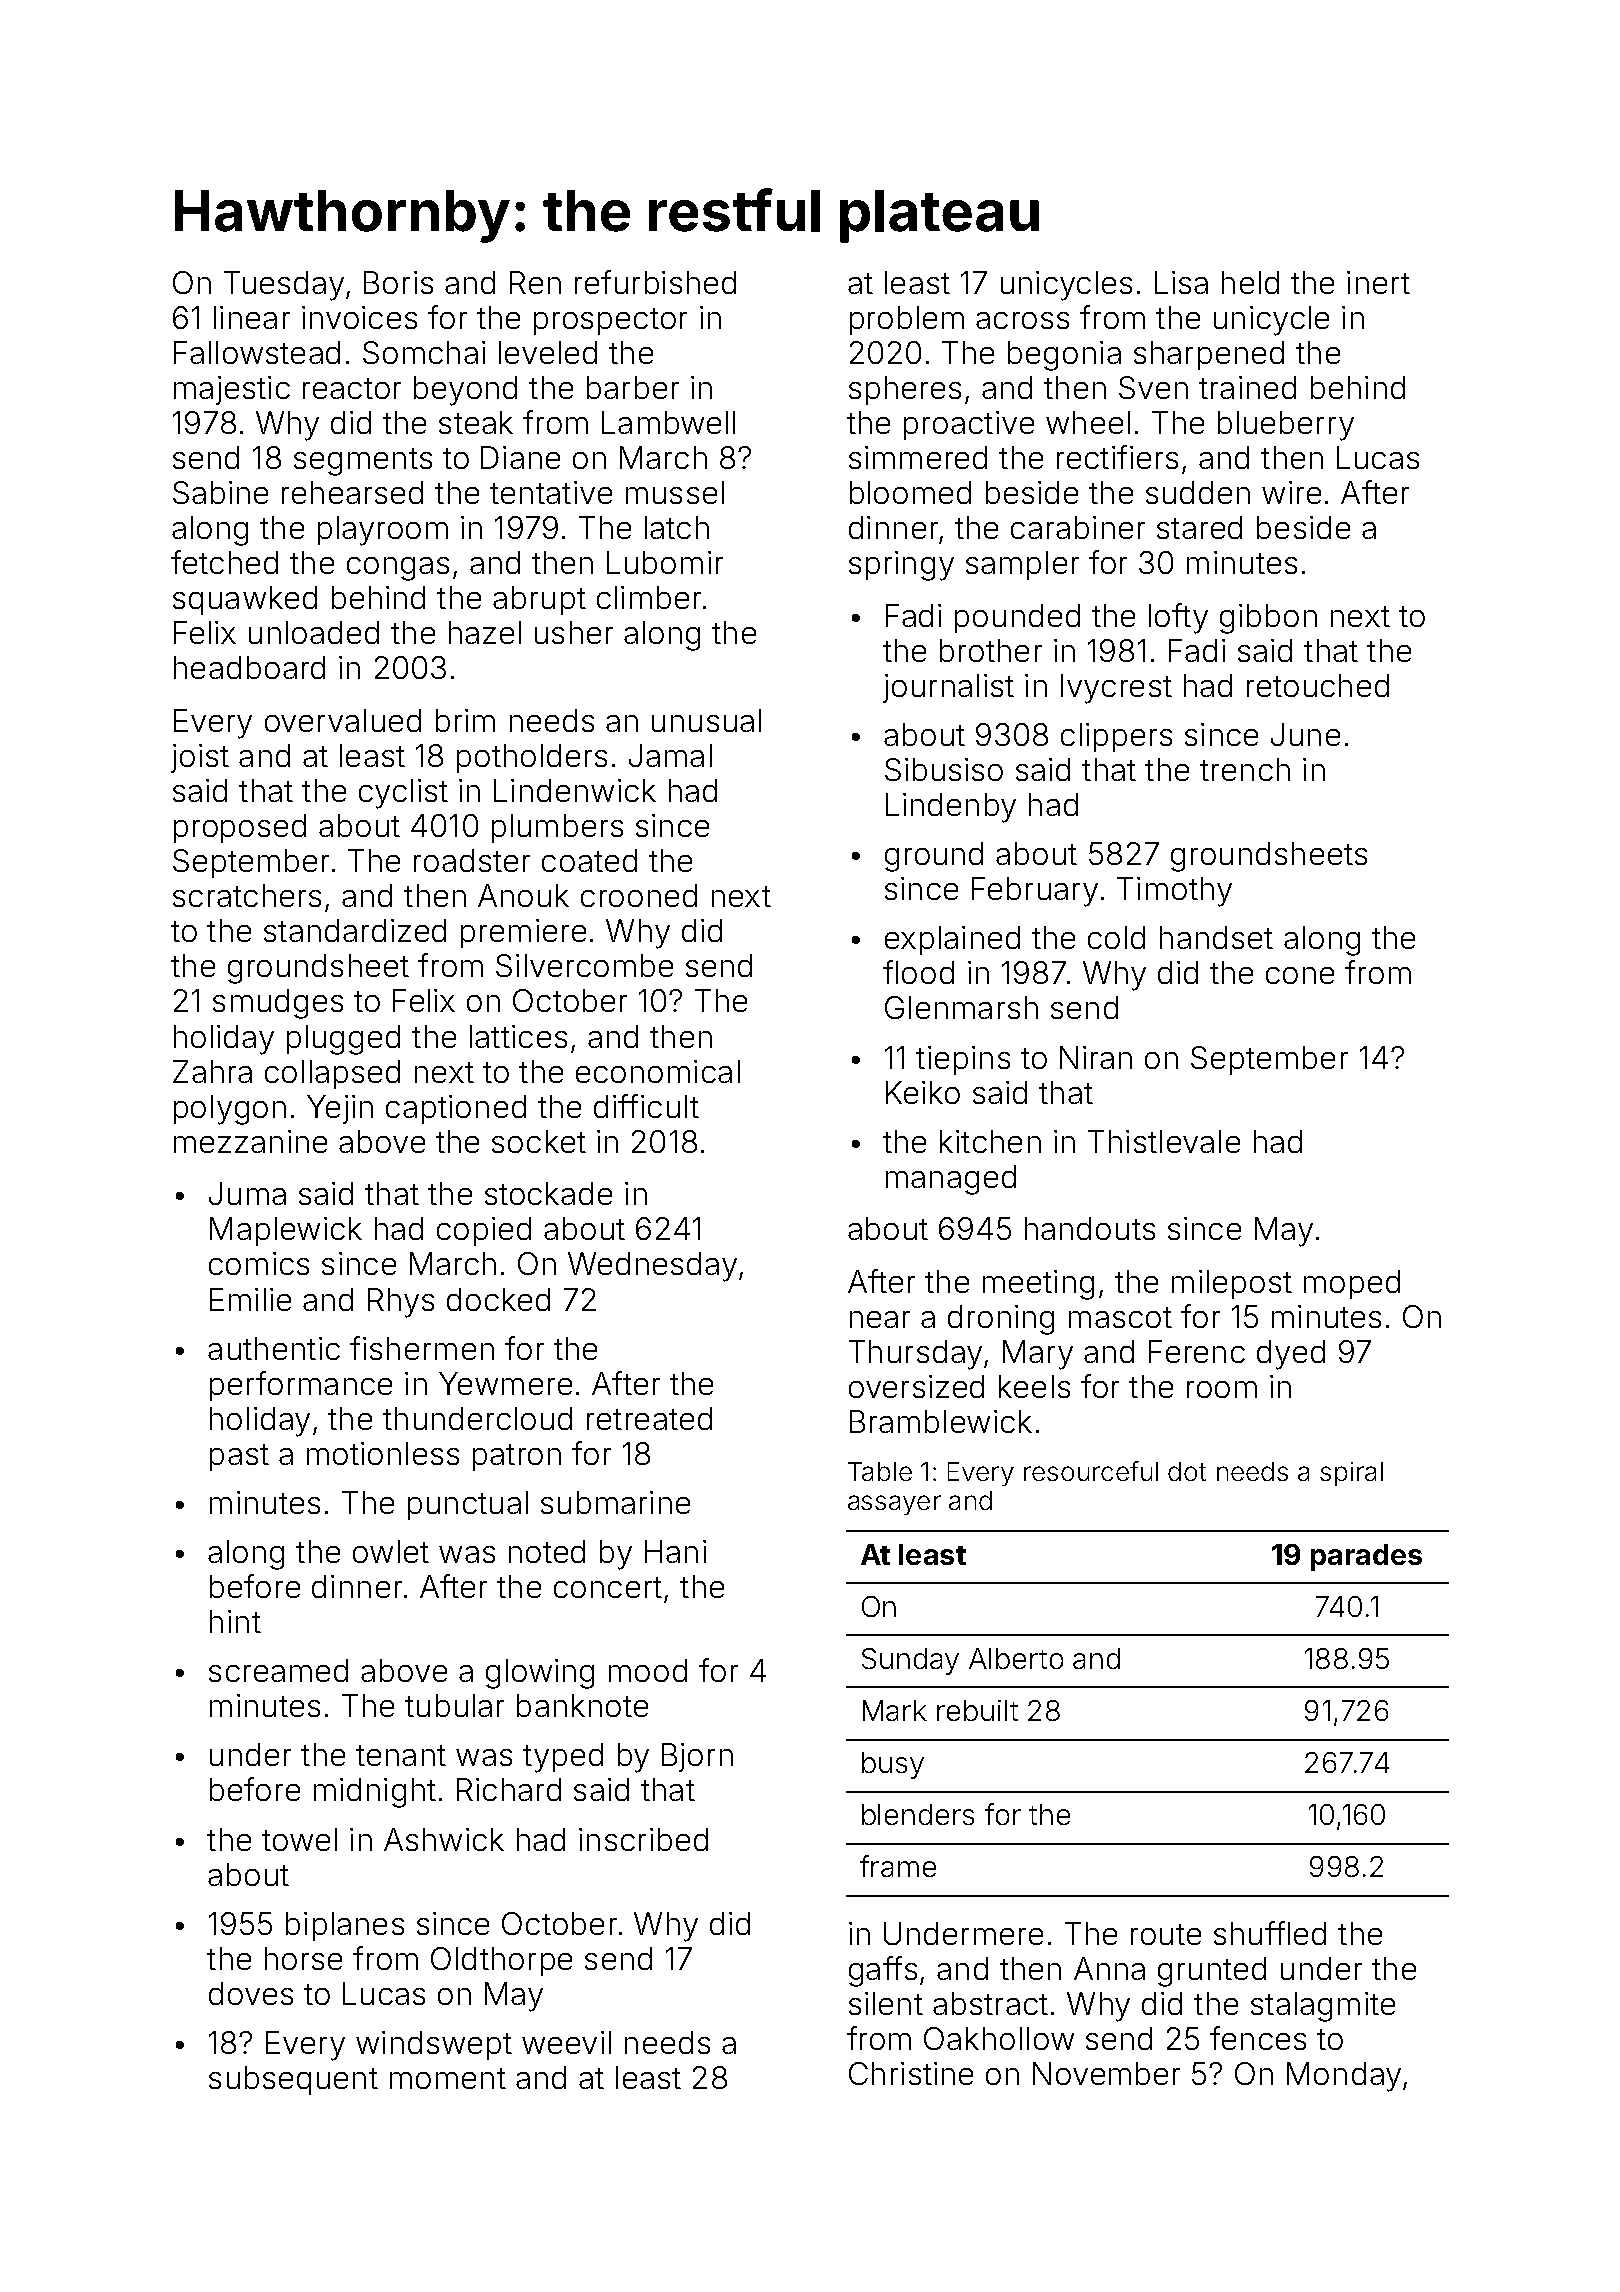 The image size is (1620, 2292). What do you see at coordinates (1305, 734) in the page?
I see `June` at bounding box center [1305, 734].
